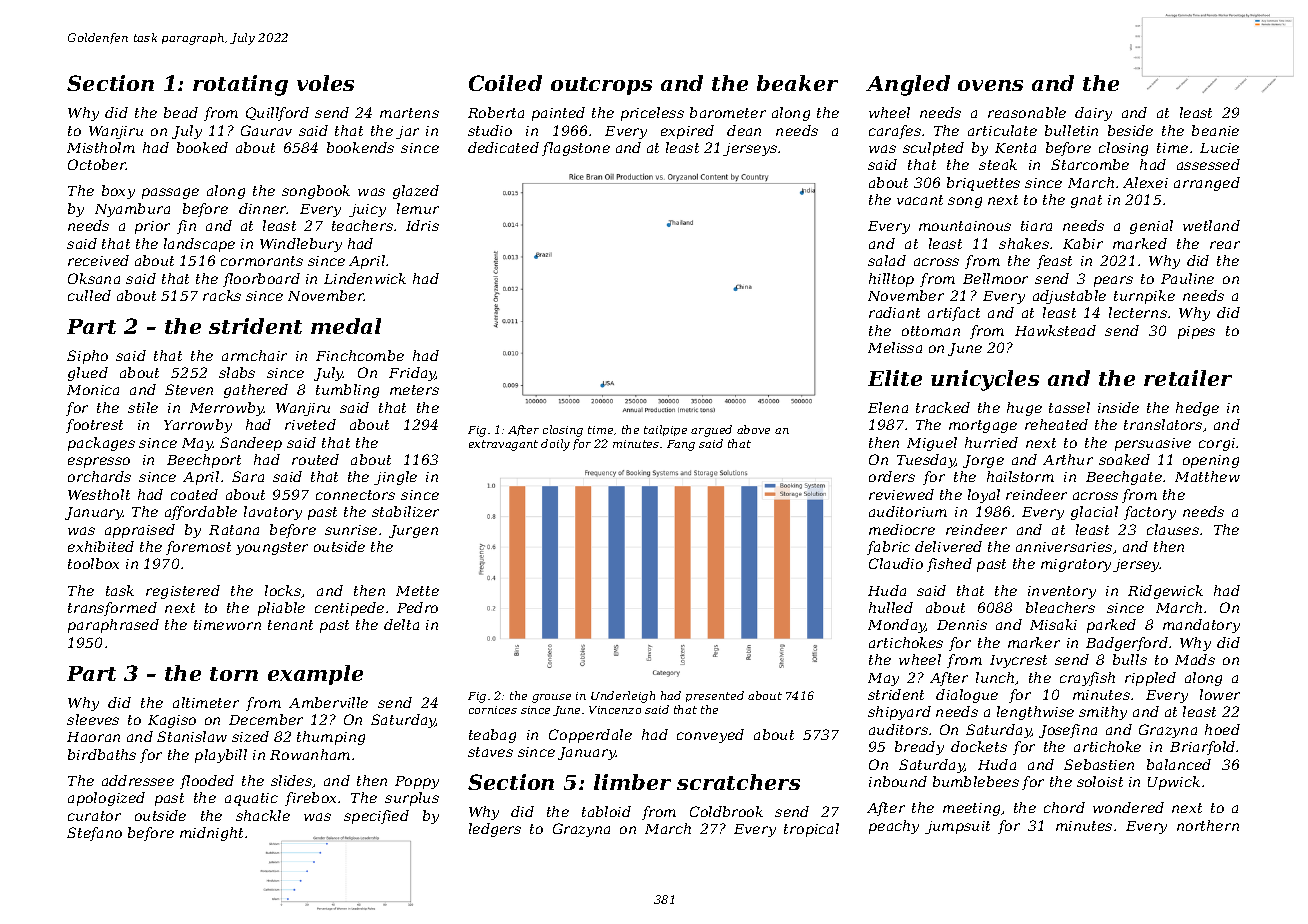  Describe the element at coordinates (990, 85) in the screenshot. I see `ovens` at that location.
